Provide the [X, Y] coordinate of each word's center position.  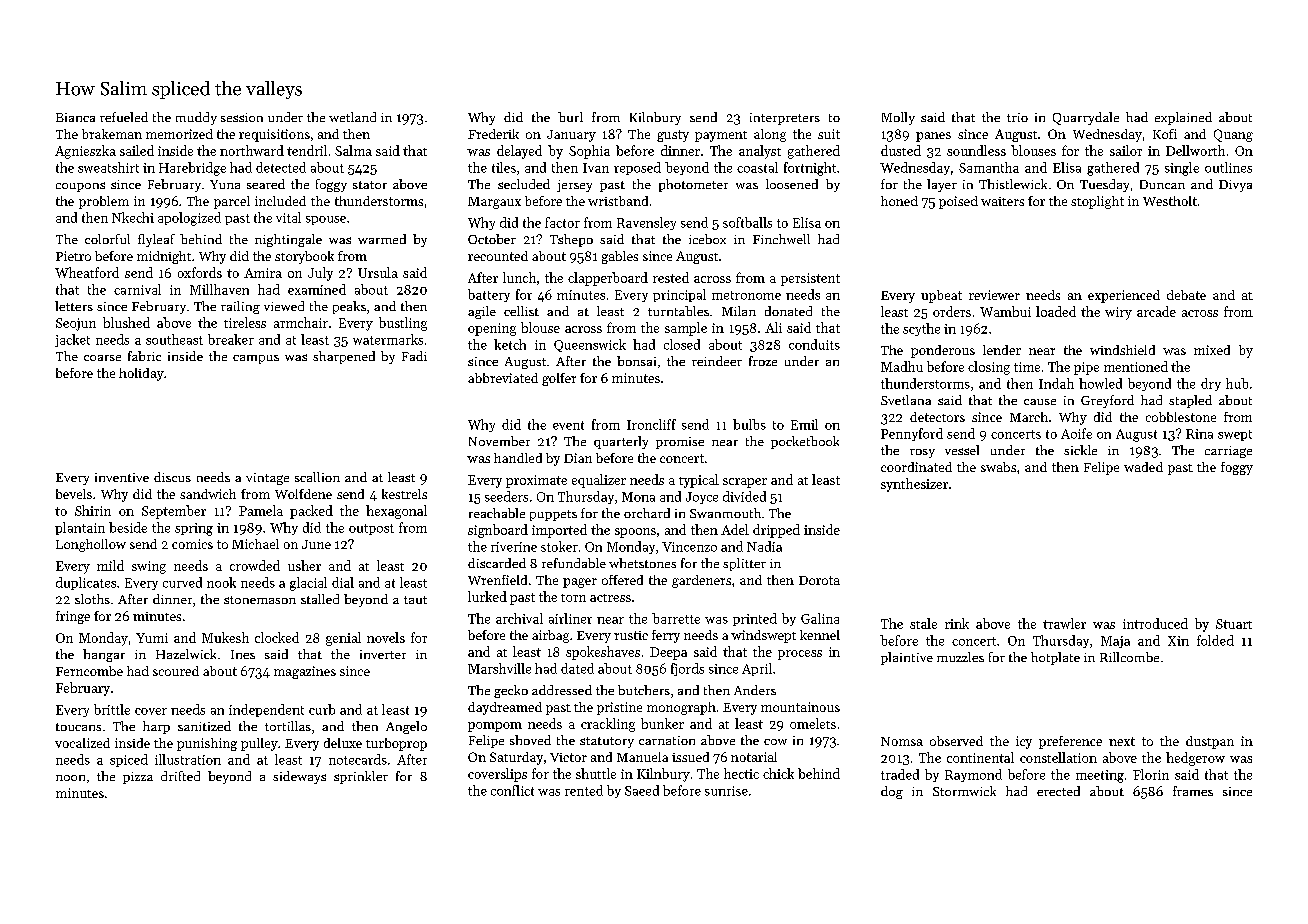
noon [70, 778]
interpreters [785, 119]
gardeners [701, 581]
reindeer [717, 361]
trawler [1064, 623]
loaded [1056, 311]
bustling [403, 324]
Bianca [75, 117]
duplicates [86, 583]
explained [1183, 118]
